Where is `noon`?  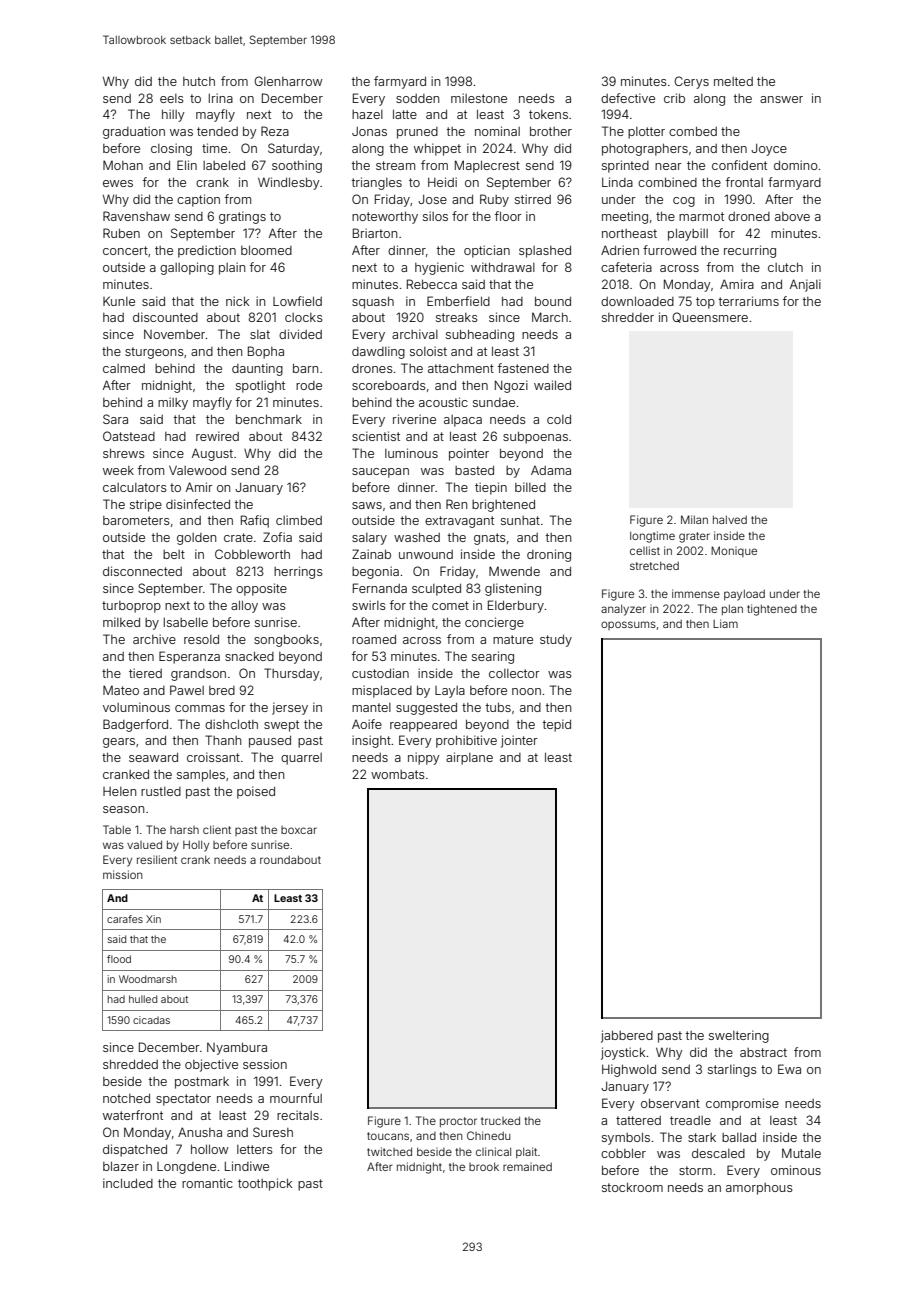
noon is located at coordinates (526, 691).
